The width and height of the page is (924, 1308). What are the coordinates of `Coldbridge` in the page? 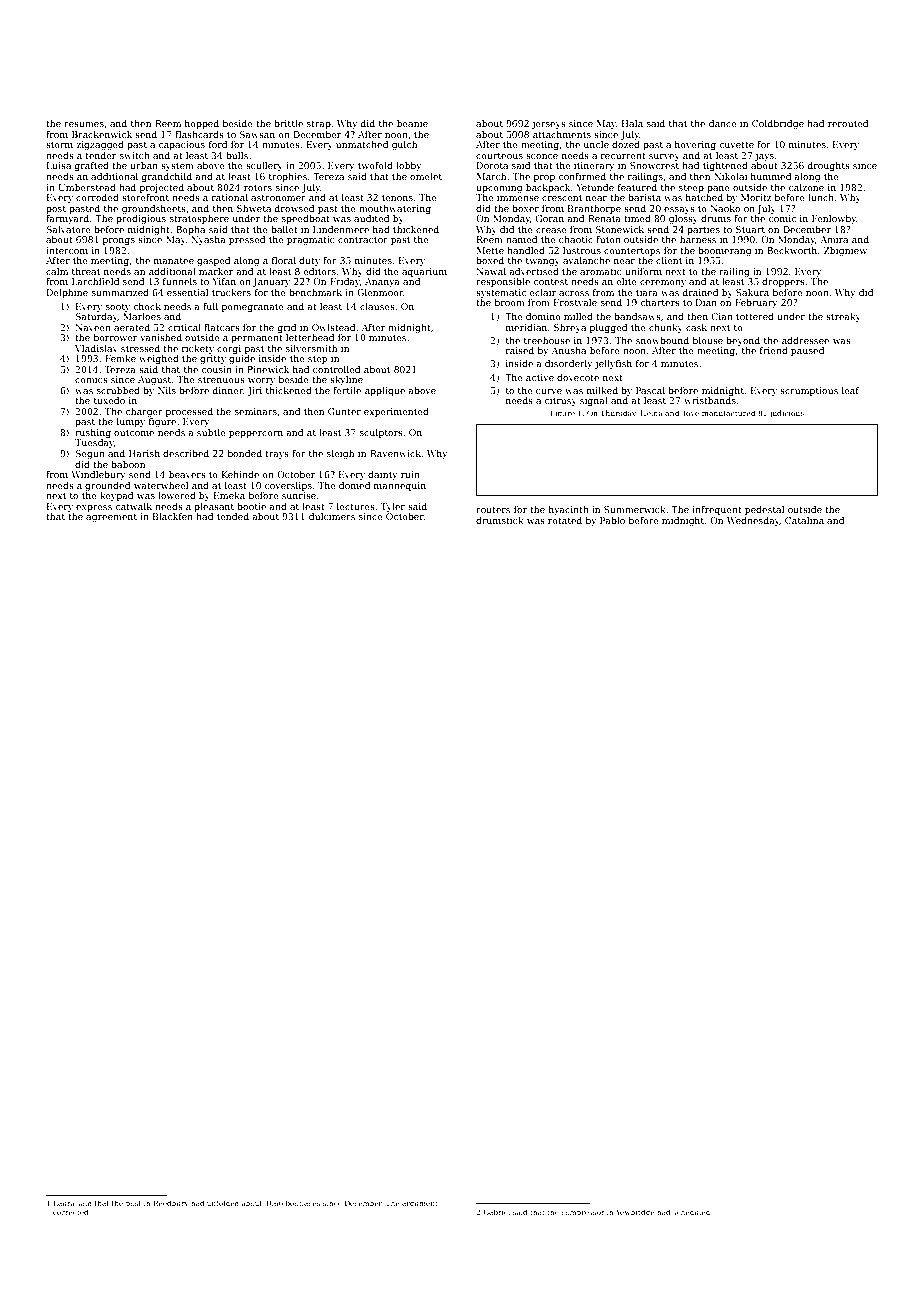 It's located at (778, 124).
